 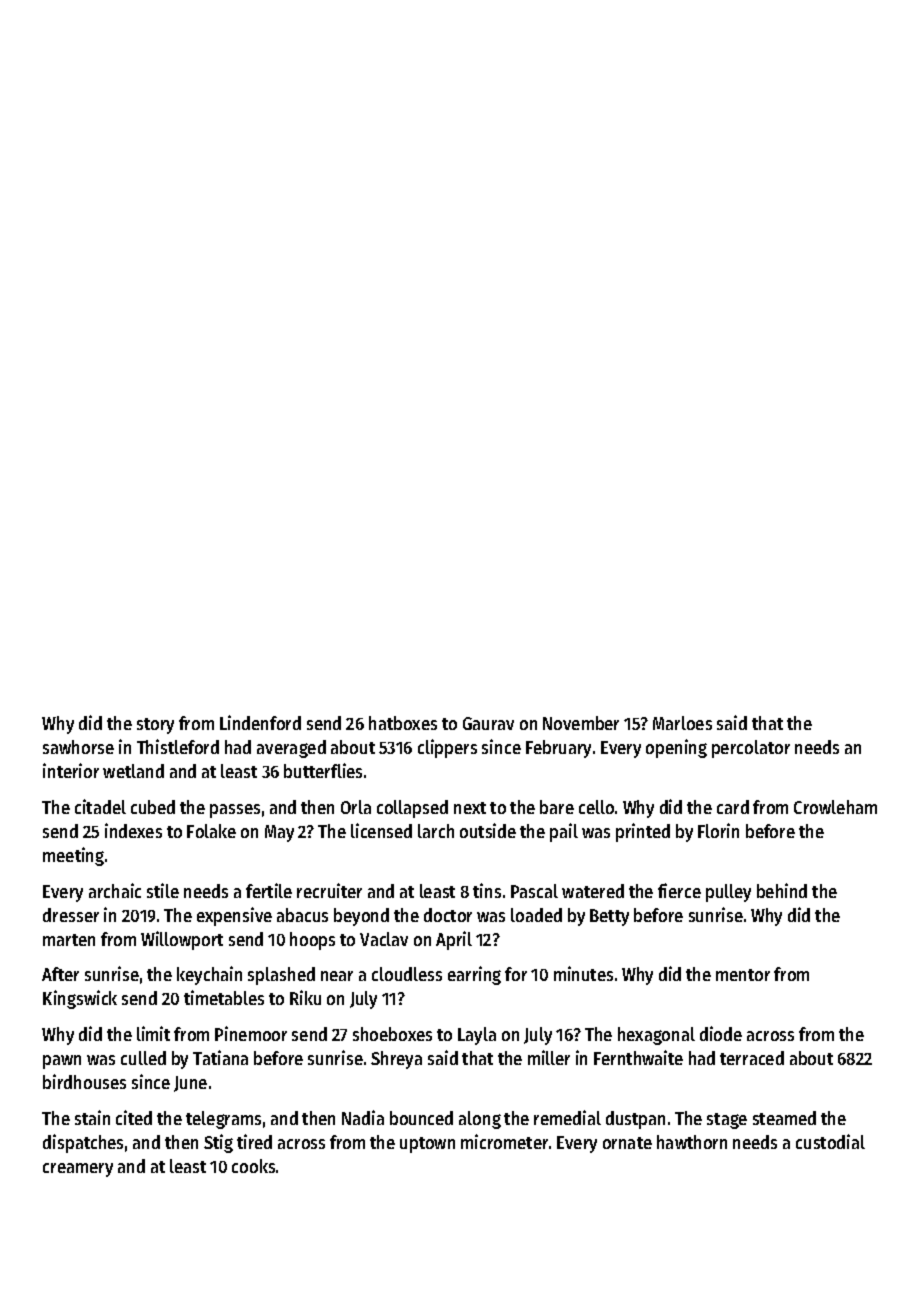 What do you see at coordinates (407, 974) in the screenshot?
I see `cloudless` at bounding box center [407, 974].
